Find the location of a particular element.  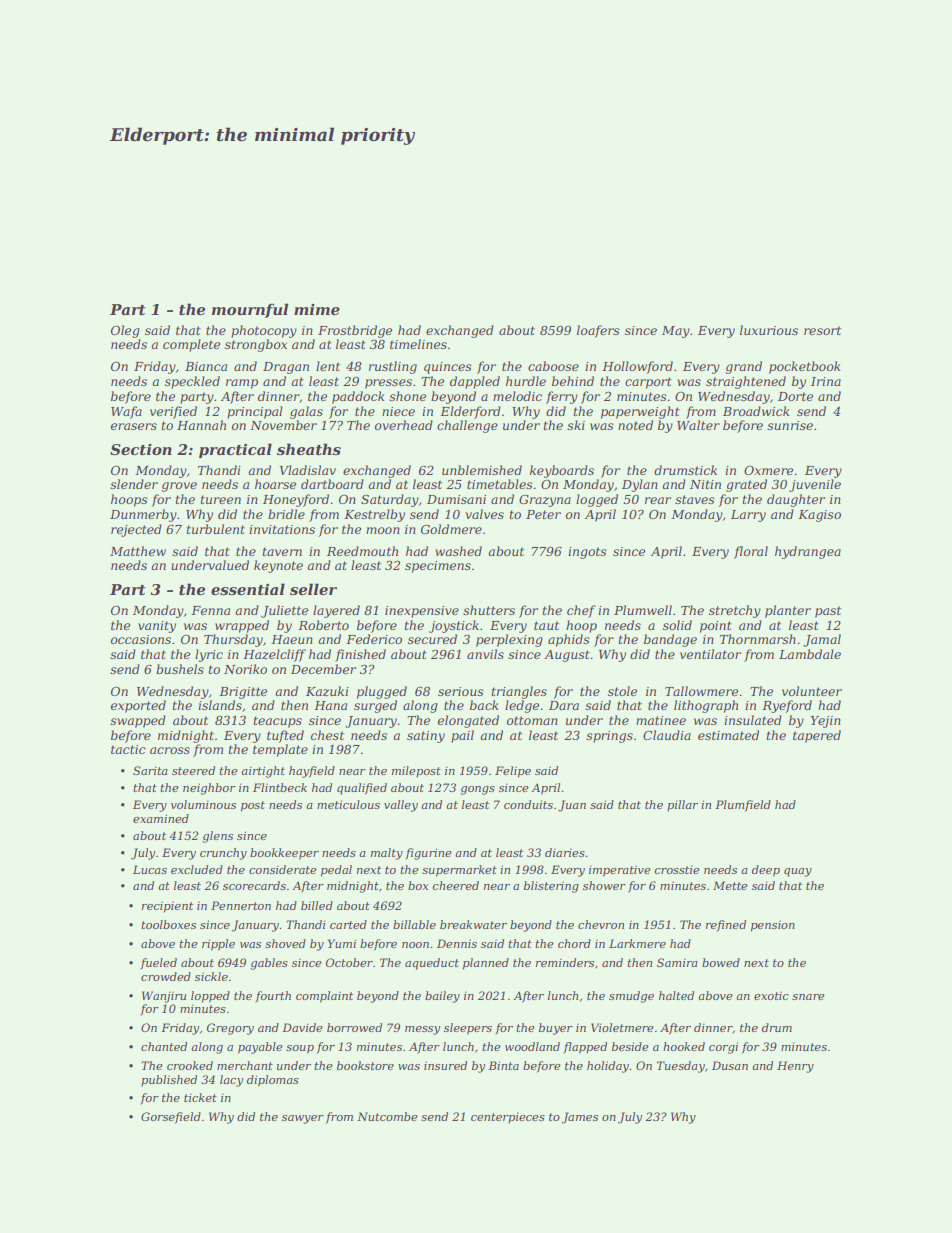

centerpieces is located at coordinates (508, 1118).
